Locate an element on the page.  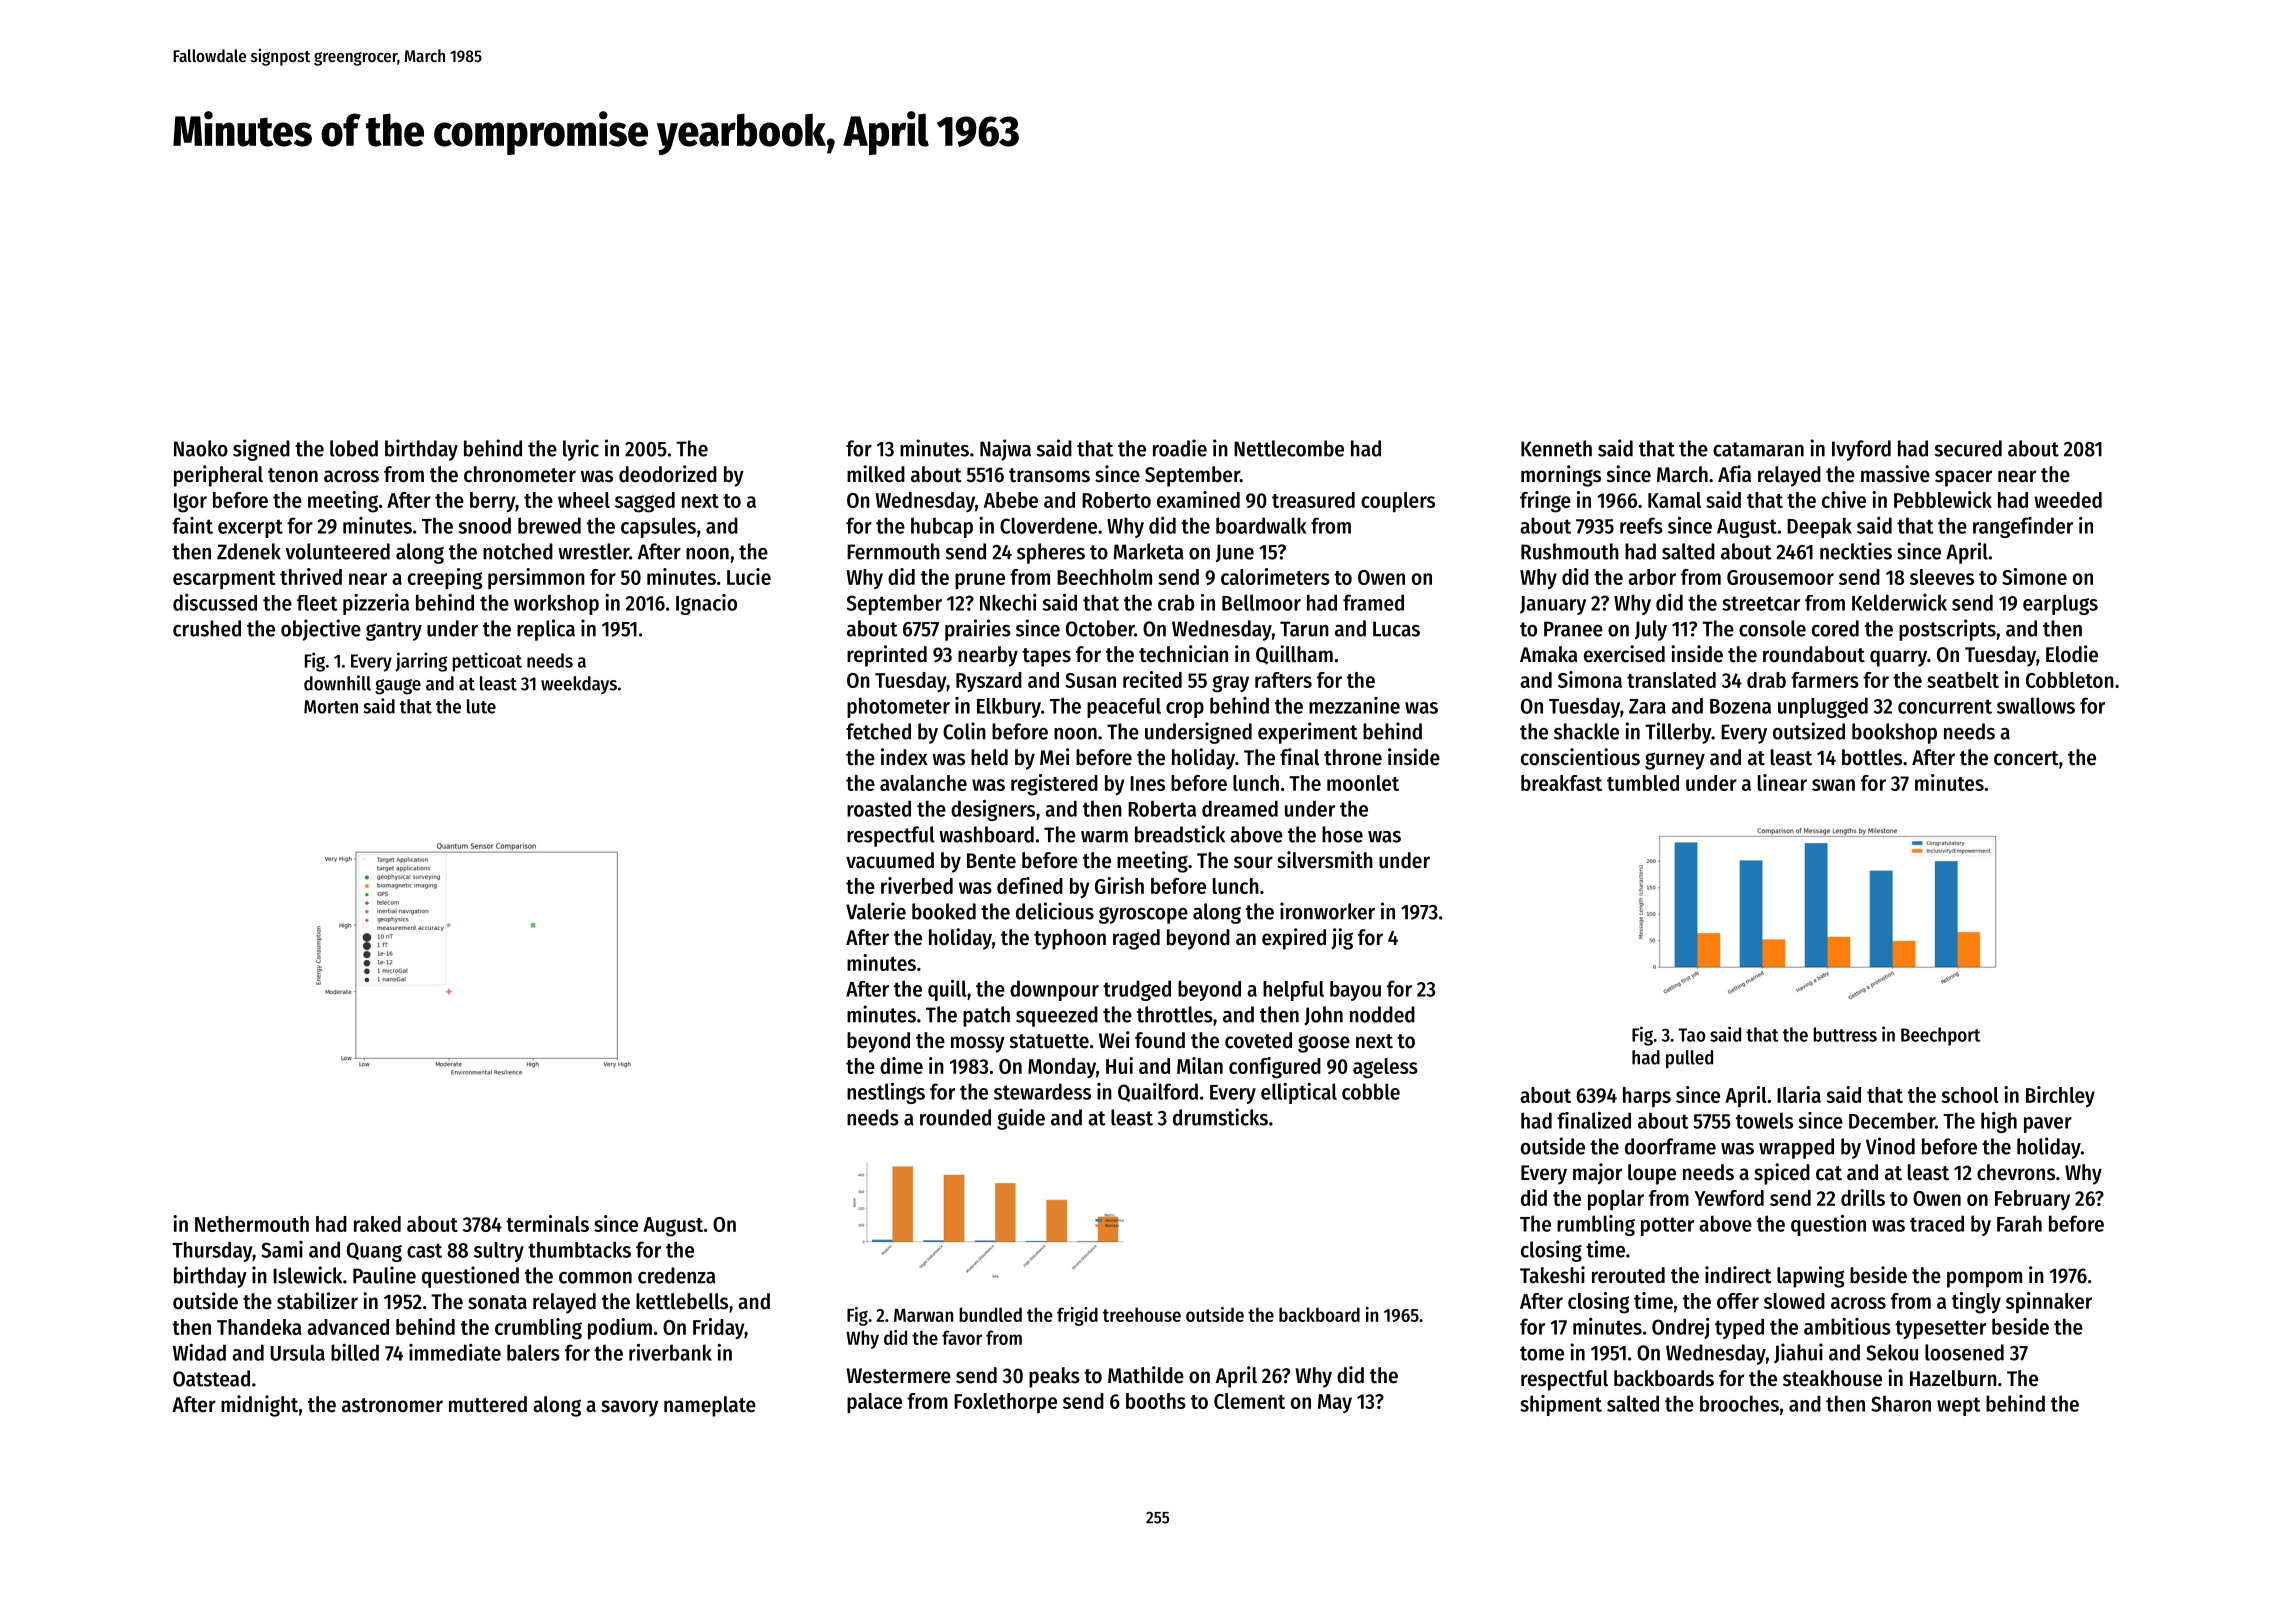
Valerie is located at coordinates (876, 911).
